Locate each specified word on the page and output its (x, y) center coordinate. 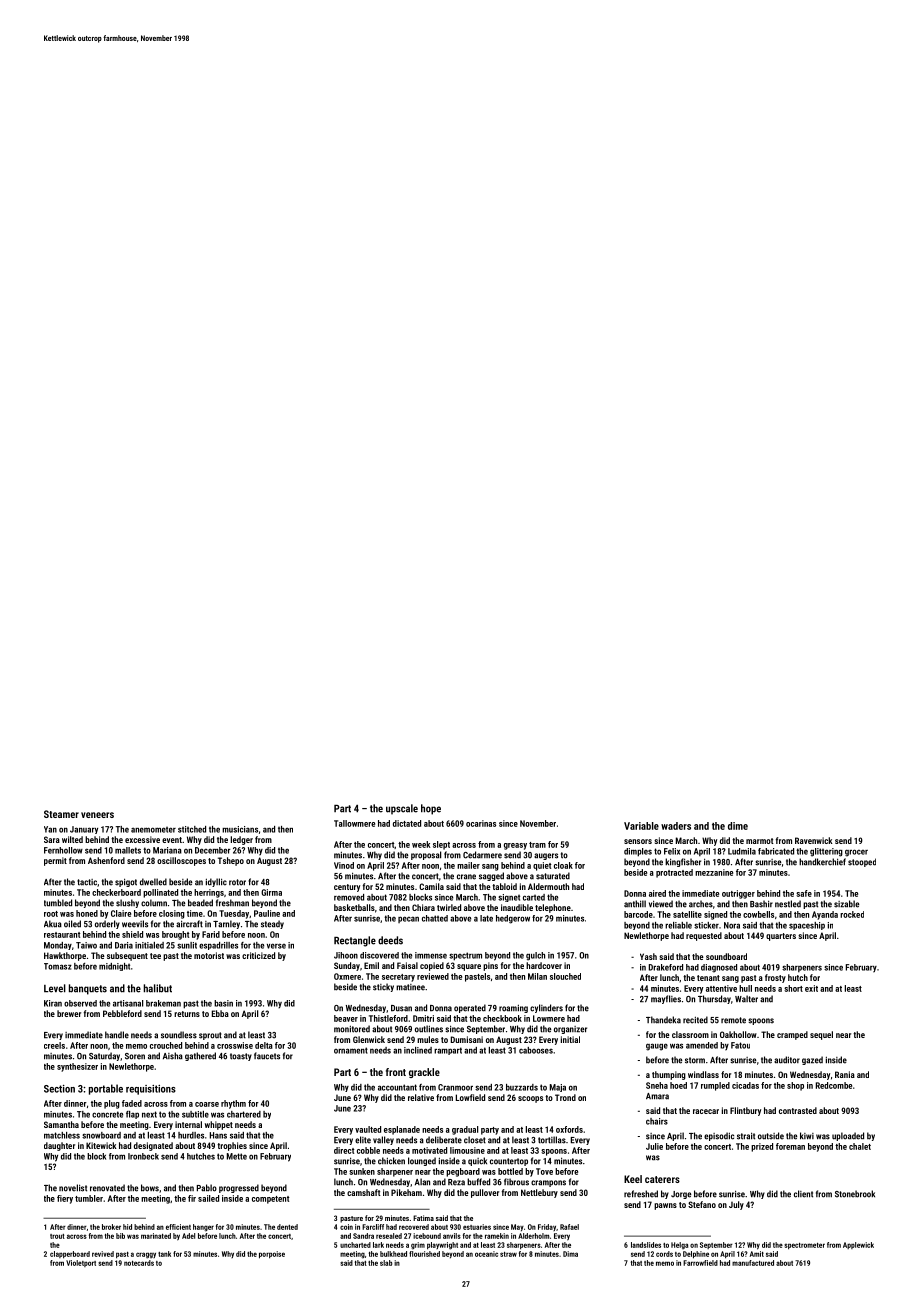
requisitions (151, 1090)
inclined (418, 1050)
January (84, 830)
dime (738, 826)
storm (695, 1060)
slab (386, 1263)
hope (431, 809)
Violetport (81, 1263)
